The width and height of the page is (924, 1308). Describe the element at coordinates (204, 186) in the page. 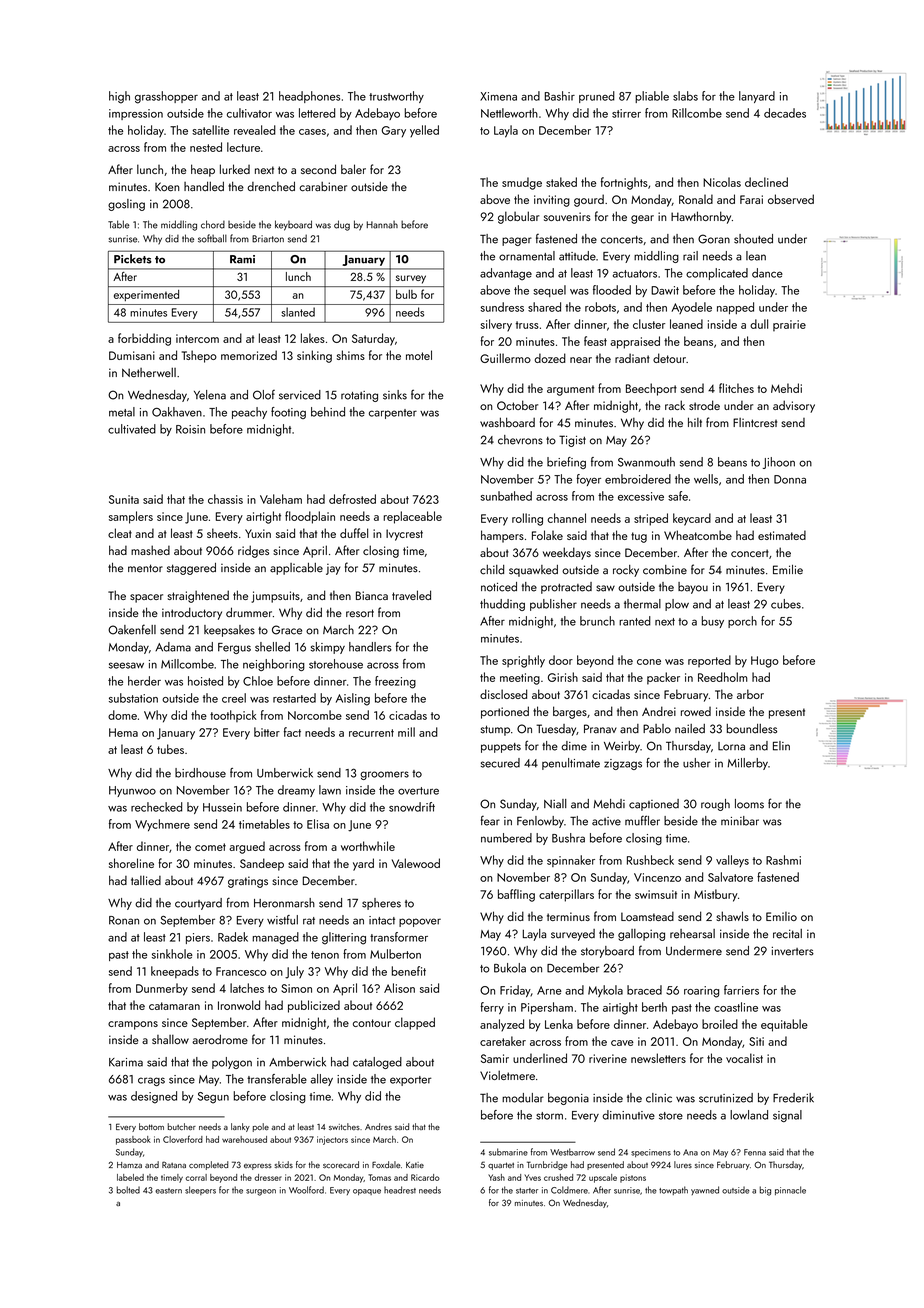

I see `handled` at that location.
